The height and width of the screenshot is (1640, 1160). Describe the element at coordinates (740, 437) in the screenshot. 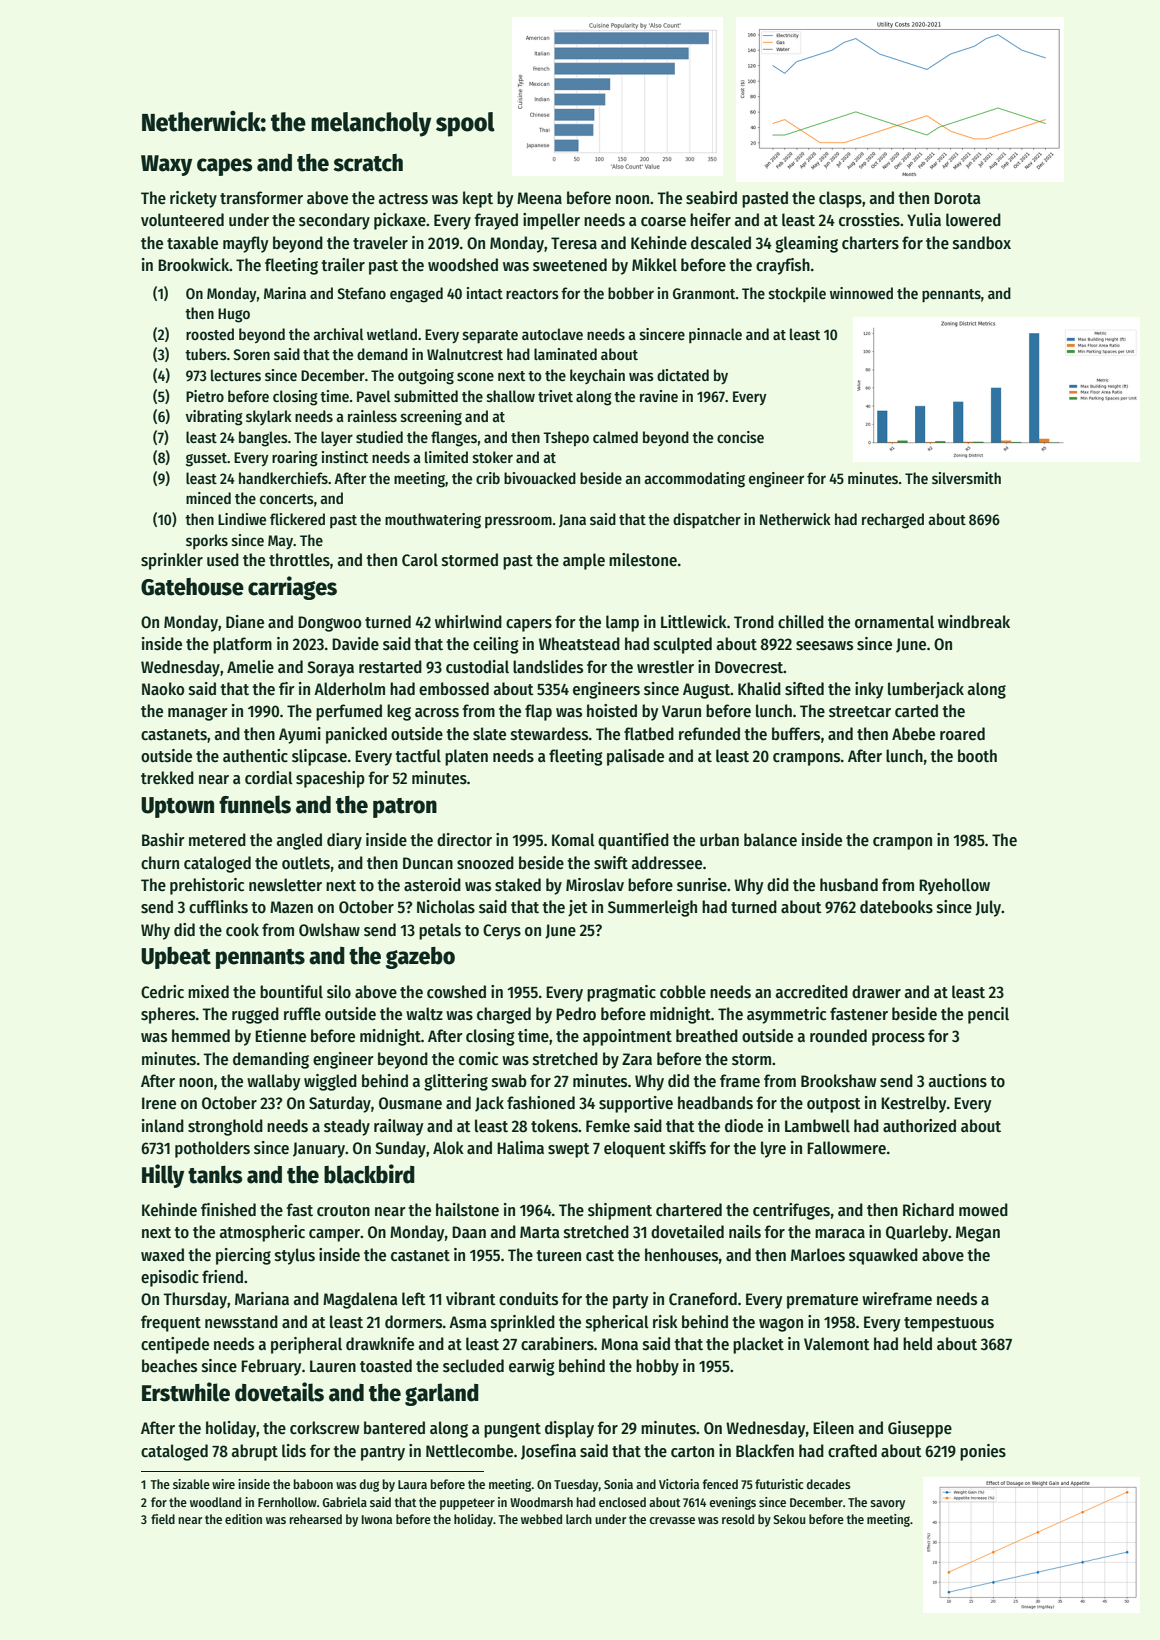

I see `concise` at that location.
